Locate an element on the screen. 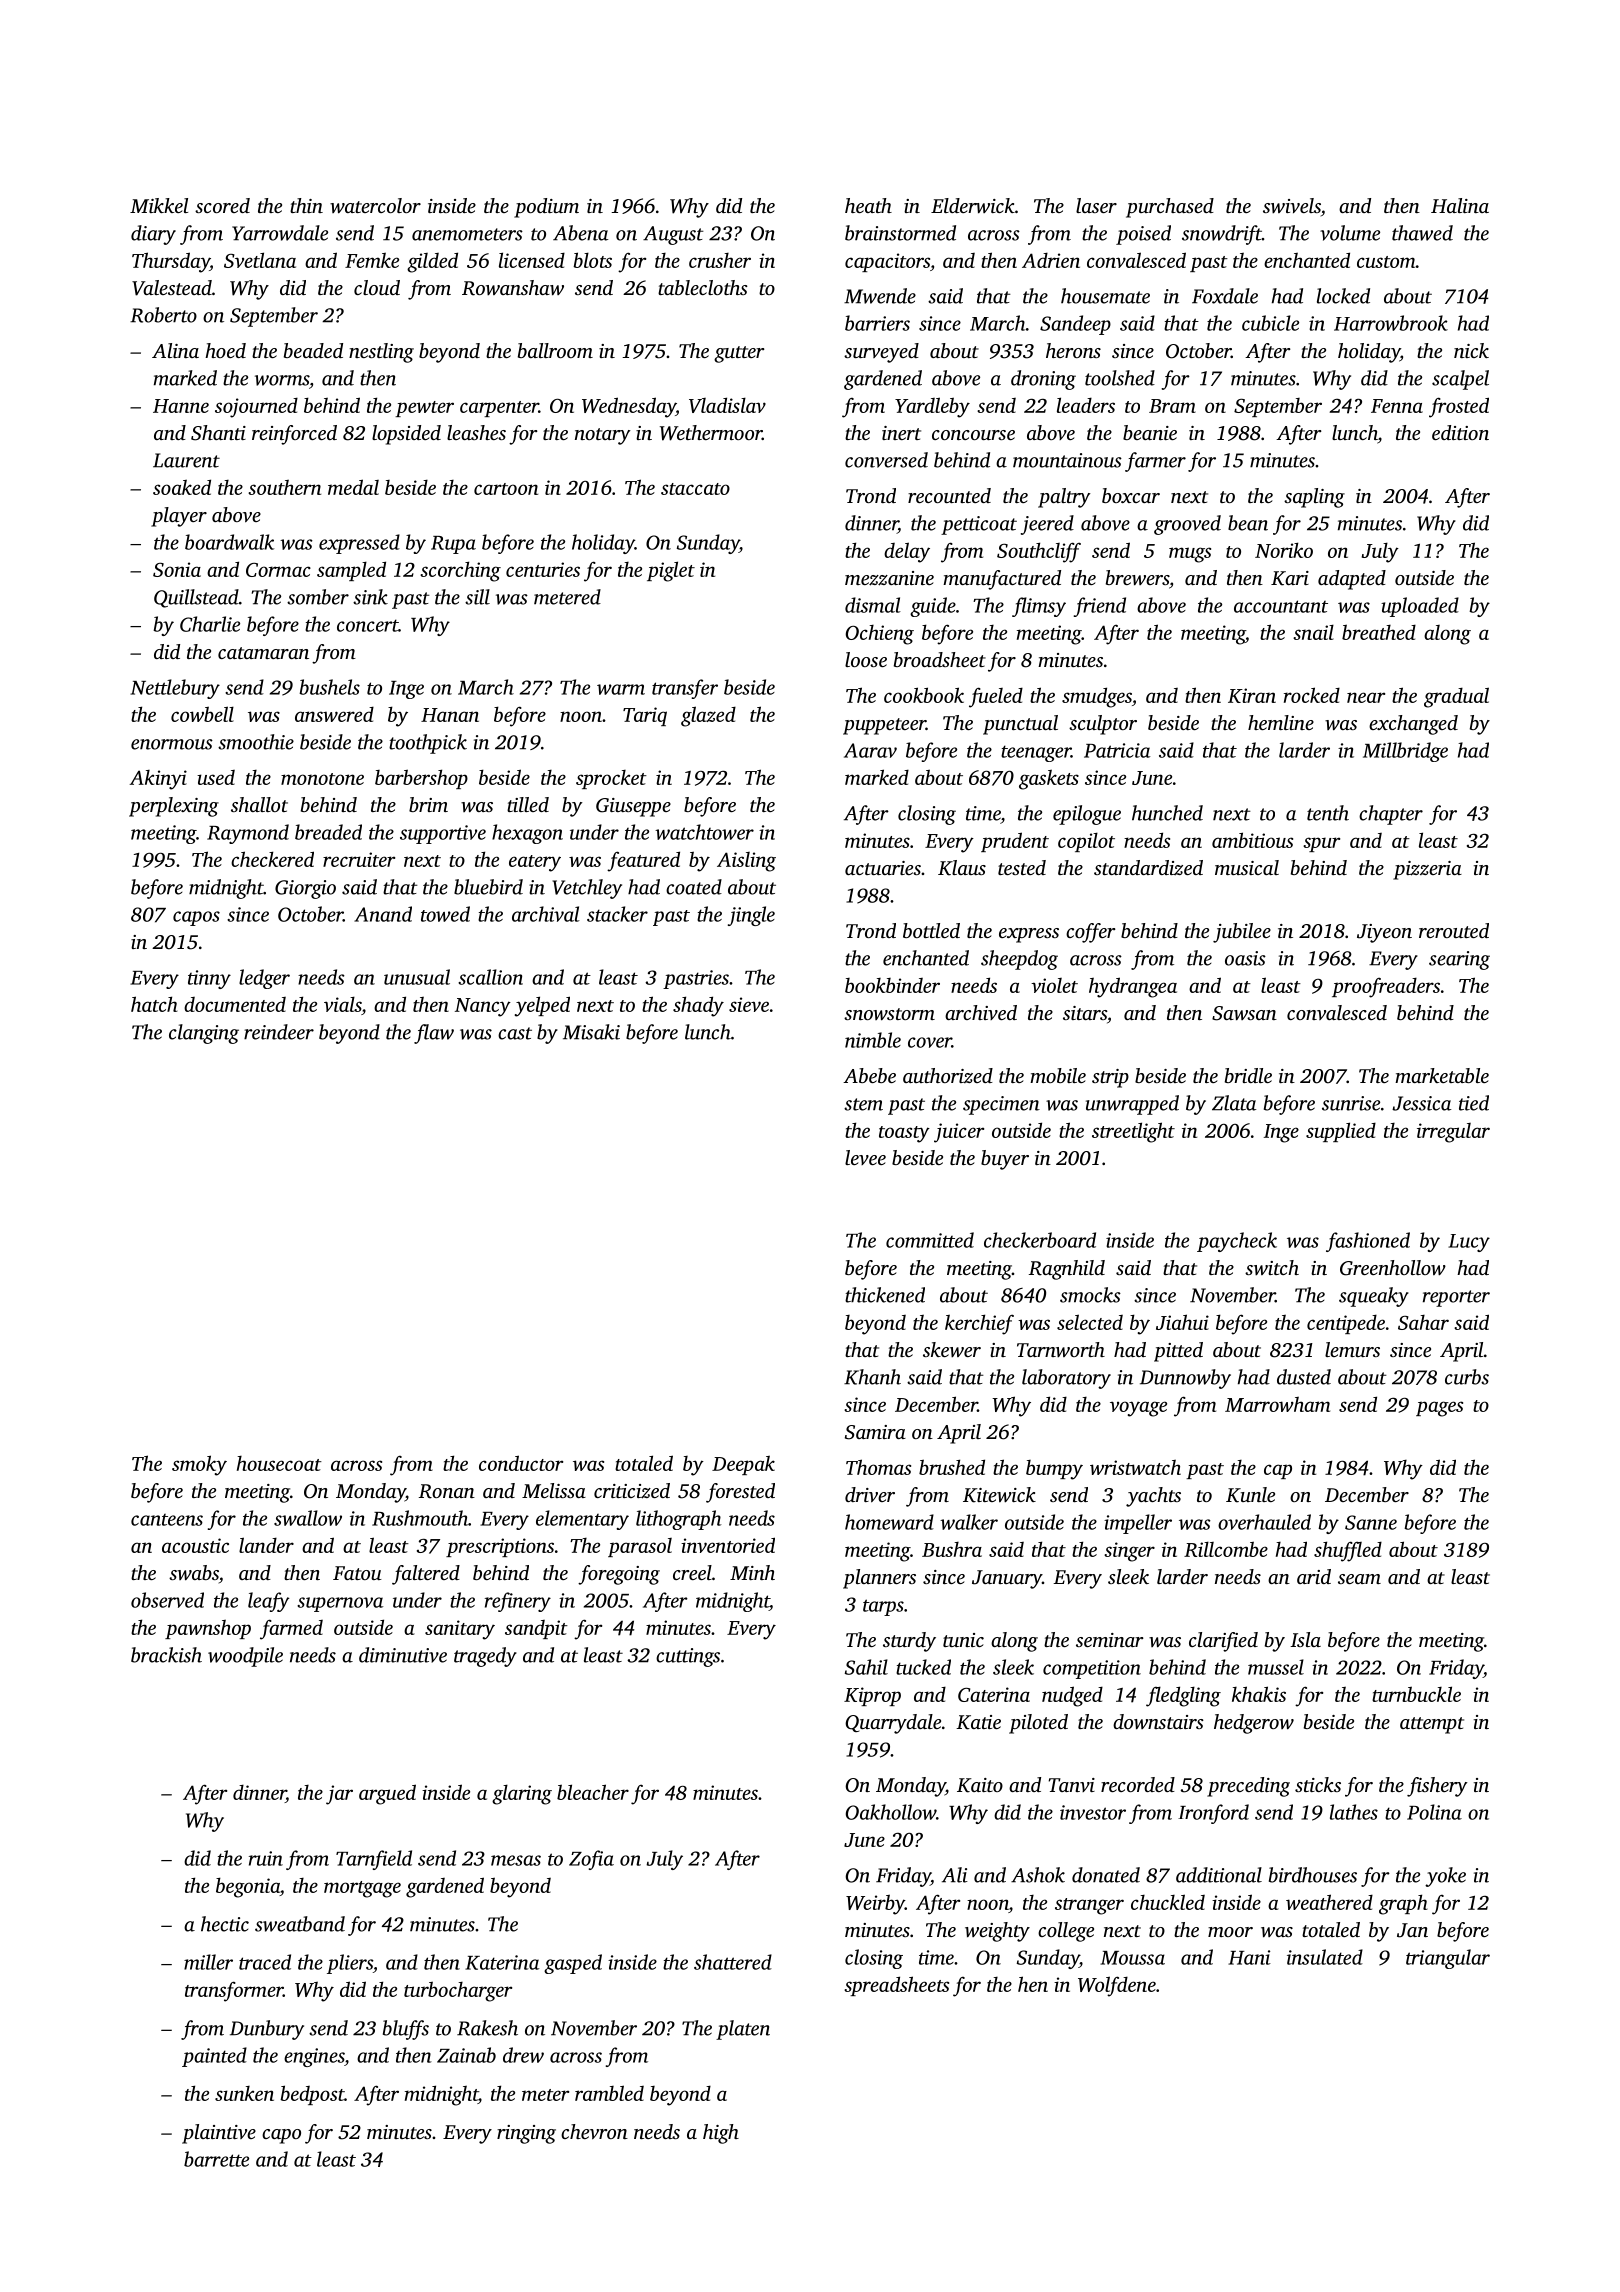 The height and width of the screenshot is (2292, 1620). housecoat is located at coordinates (279, 1463).
